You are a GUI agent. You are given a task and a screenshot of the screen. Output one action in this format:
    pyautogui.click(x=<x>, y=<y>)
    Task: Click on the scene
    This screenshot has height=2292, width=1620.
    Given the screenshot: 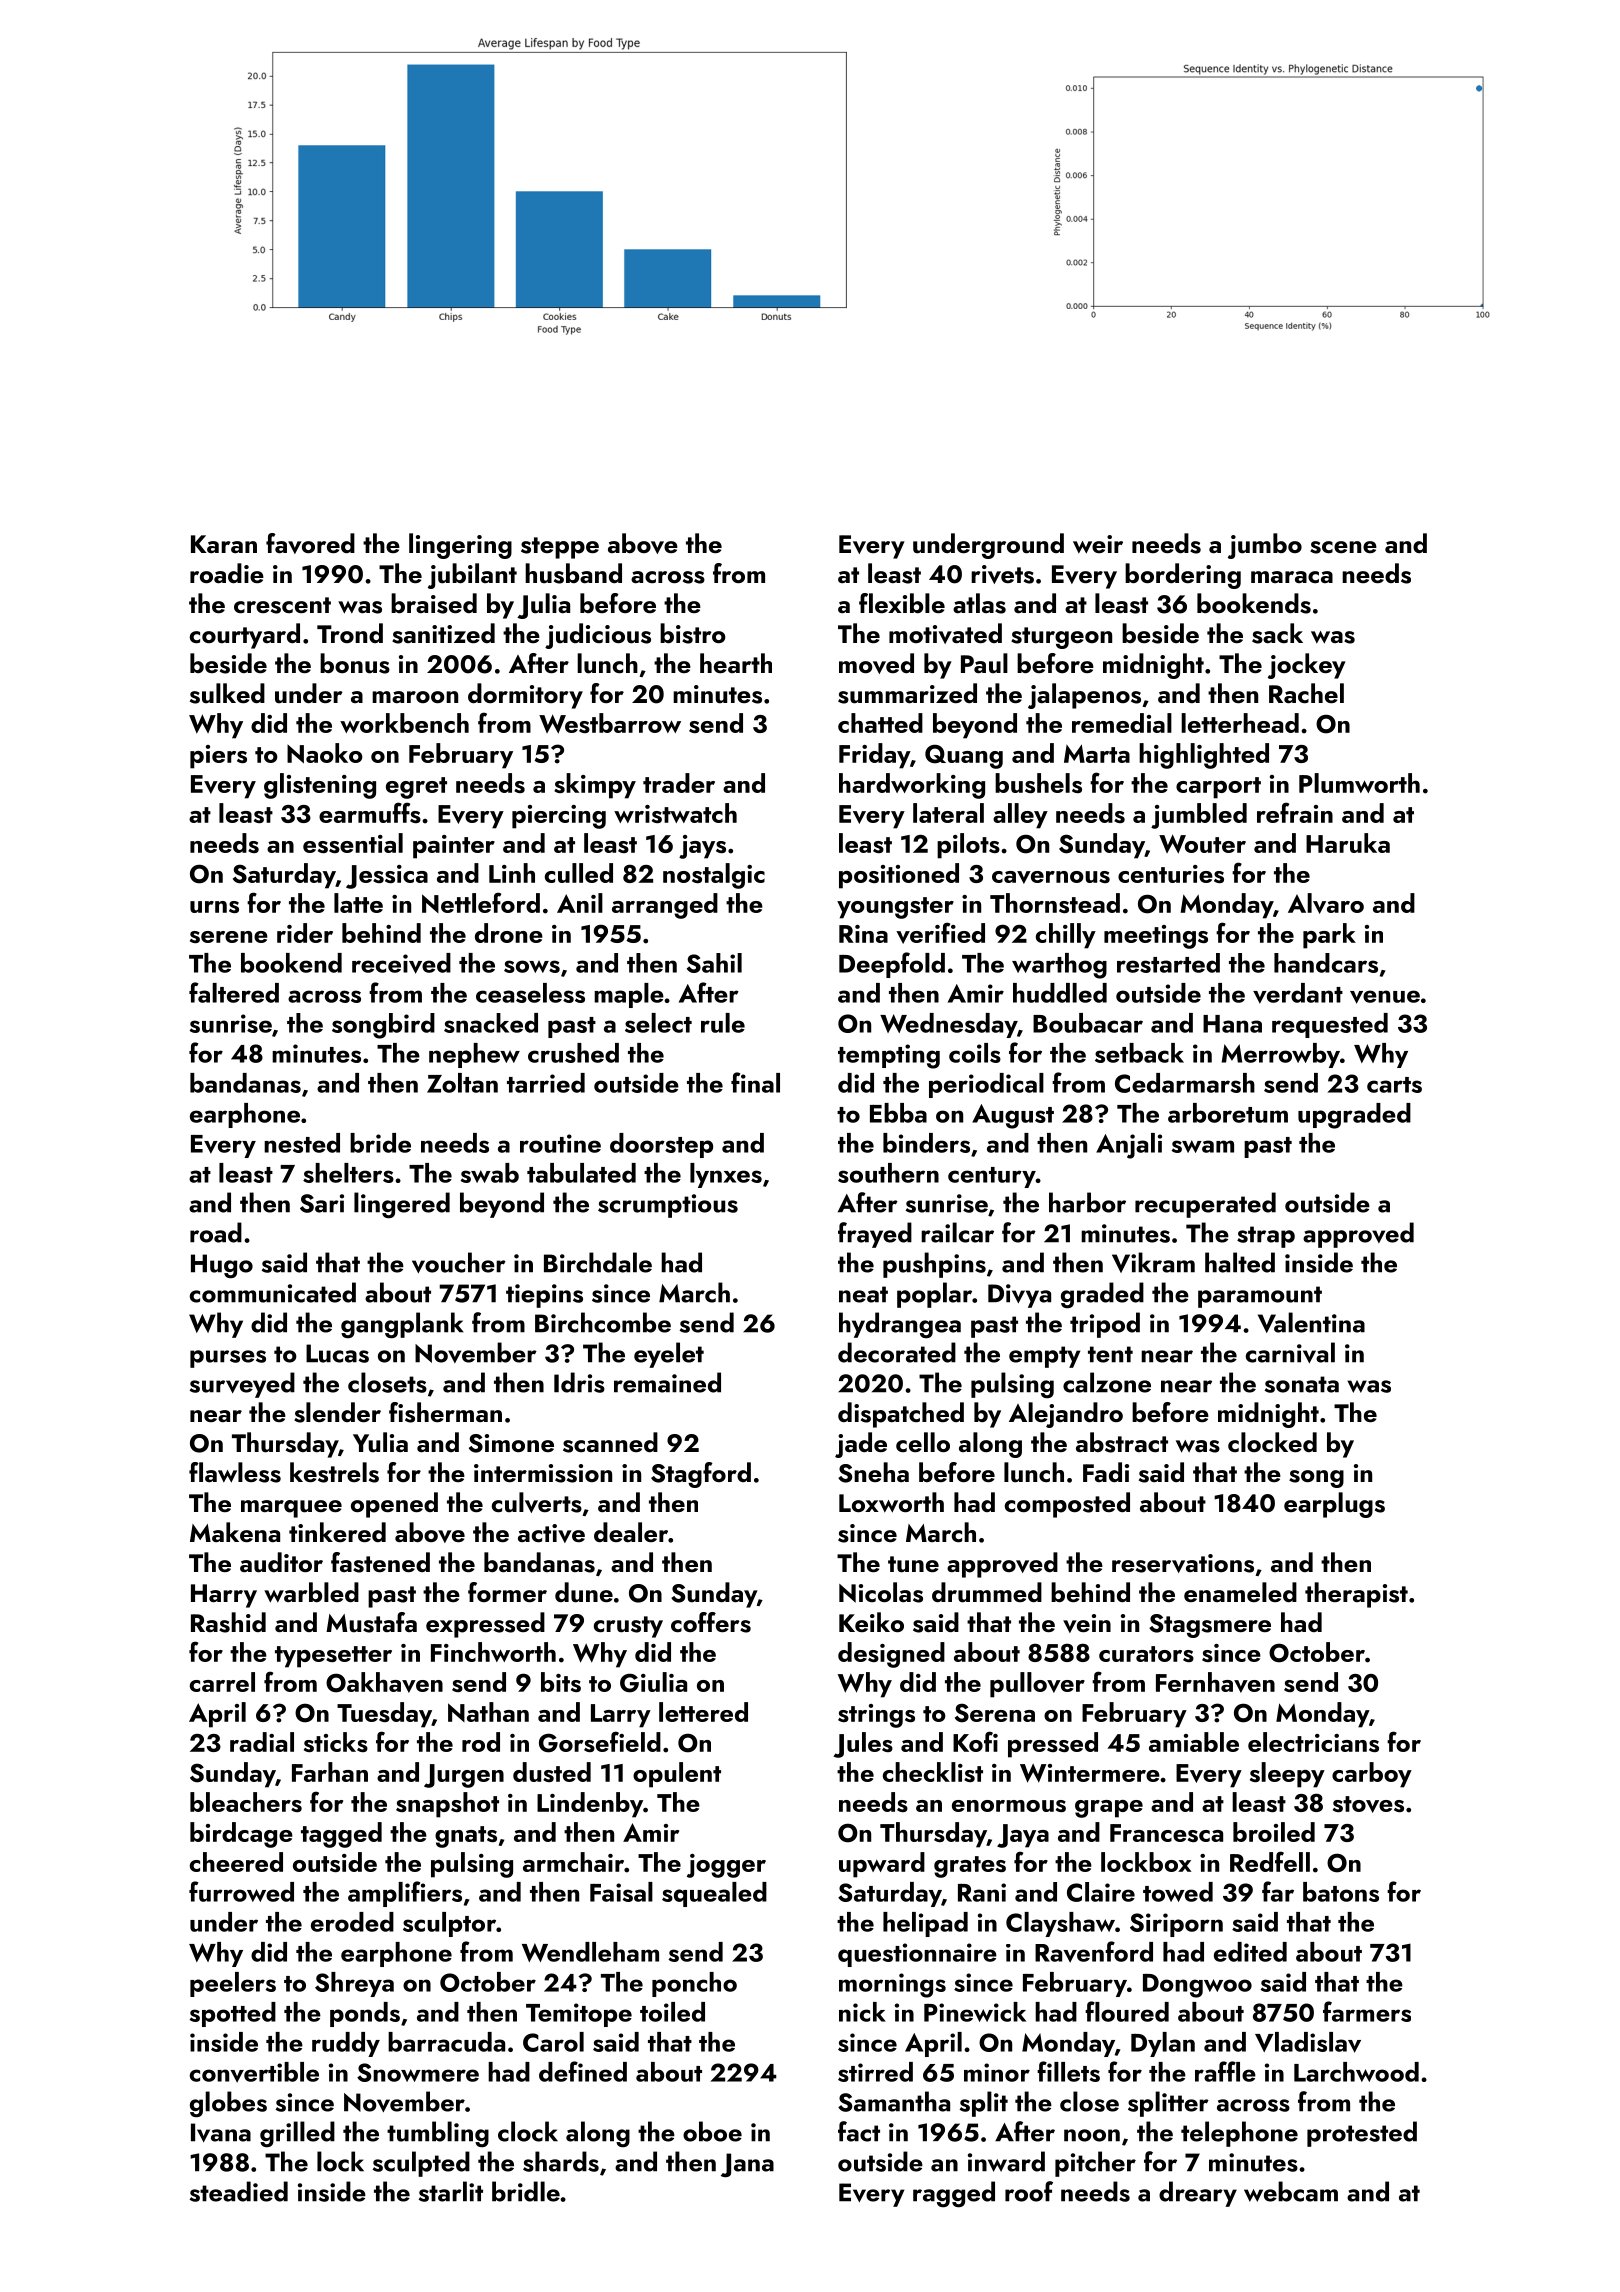 What is the action you would take?
    pyautogui.click(x=1343, y=547)
